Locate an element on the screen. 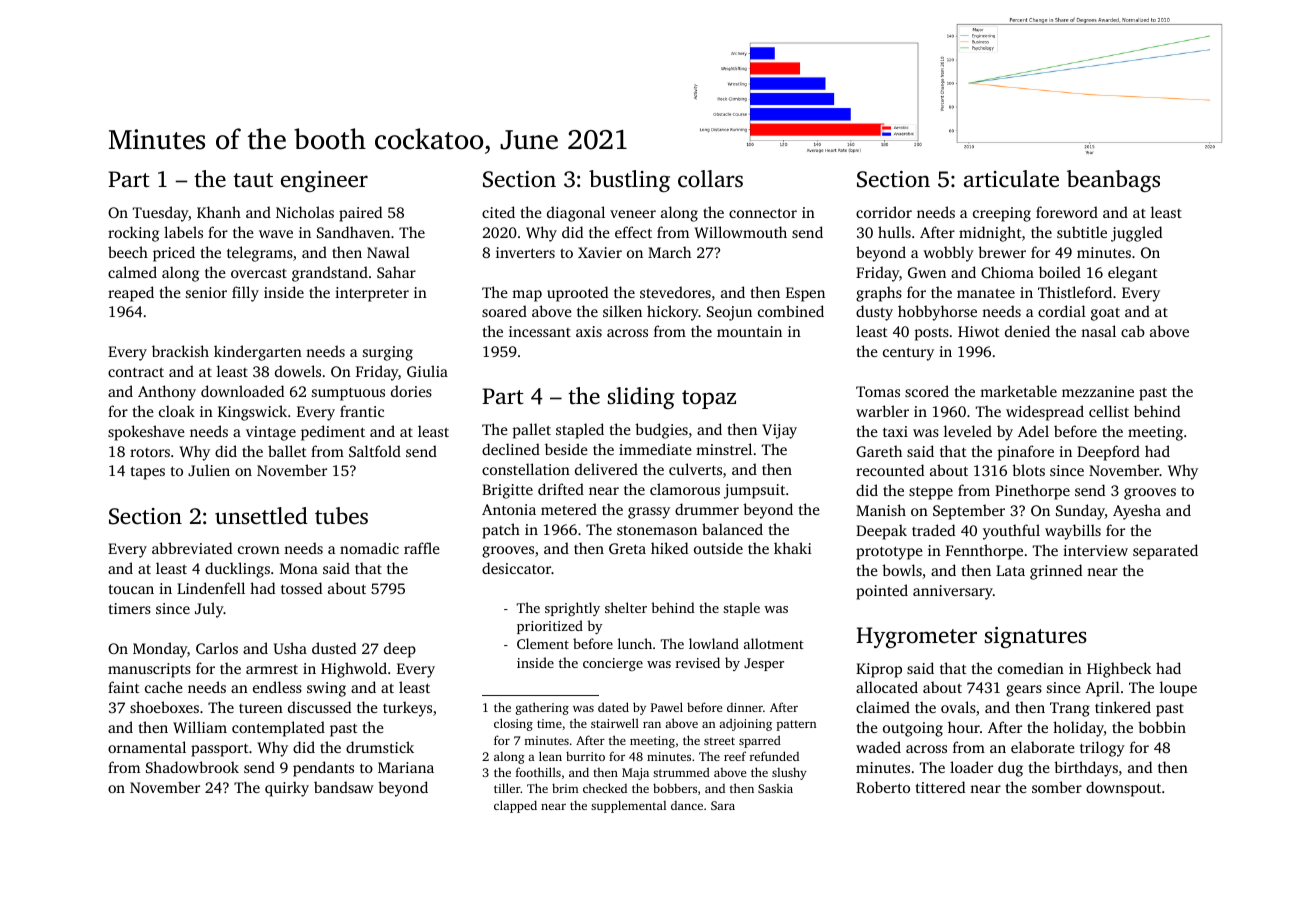 This screenshot has height=924, width=1308. prioritized is located at coordinates (550, 627).
